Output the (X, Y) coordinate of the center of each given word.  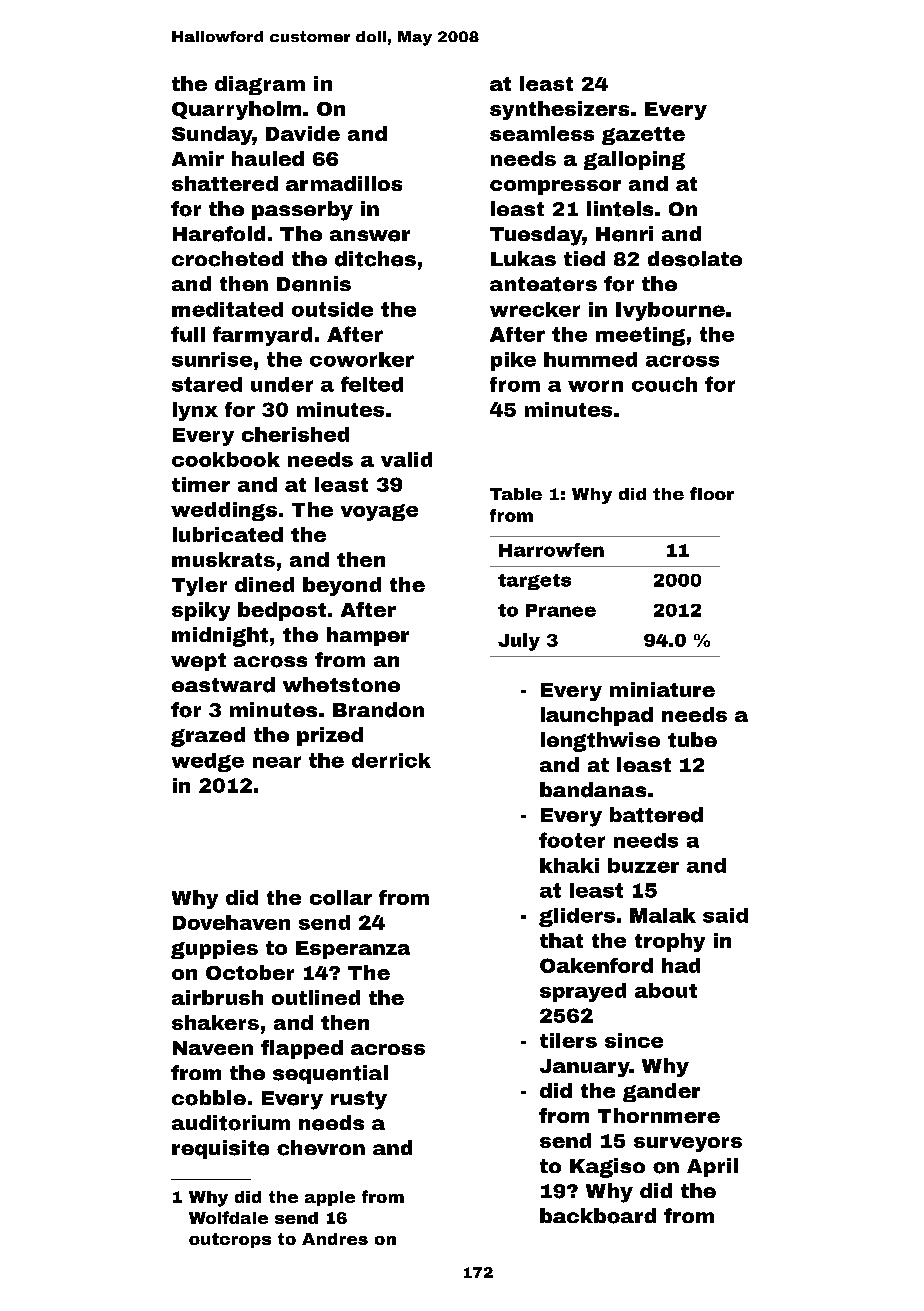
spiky (201, 611)
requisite (220, 1149)
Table (516, 494)
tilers (568, 1040)
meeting (640, 336)
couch (664, 384)
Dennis (314, 284)
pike (513, 361)
